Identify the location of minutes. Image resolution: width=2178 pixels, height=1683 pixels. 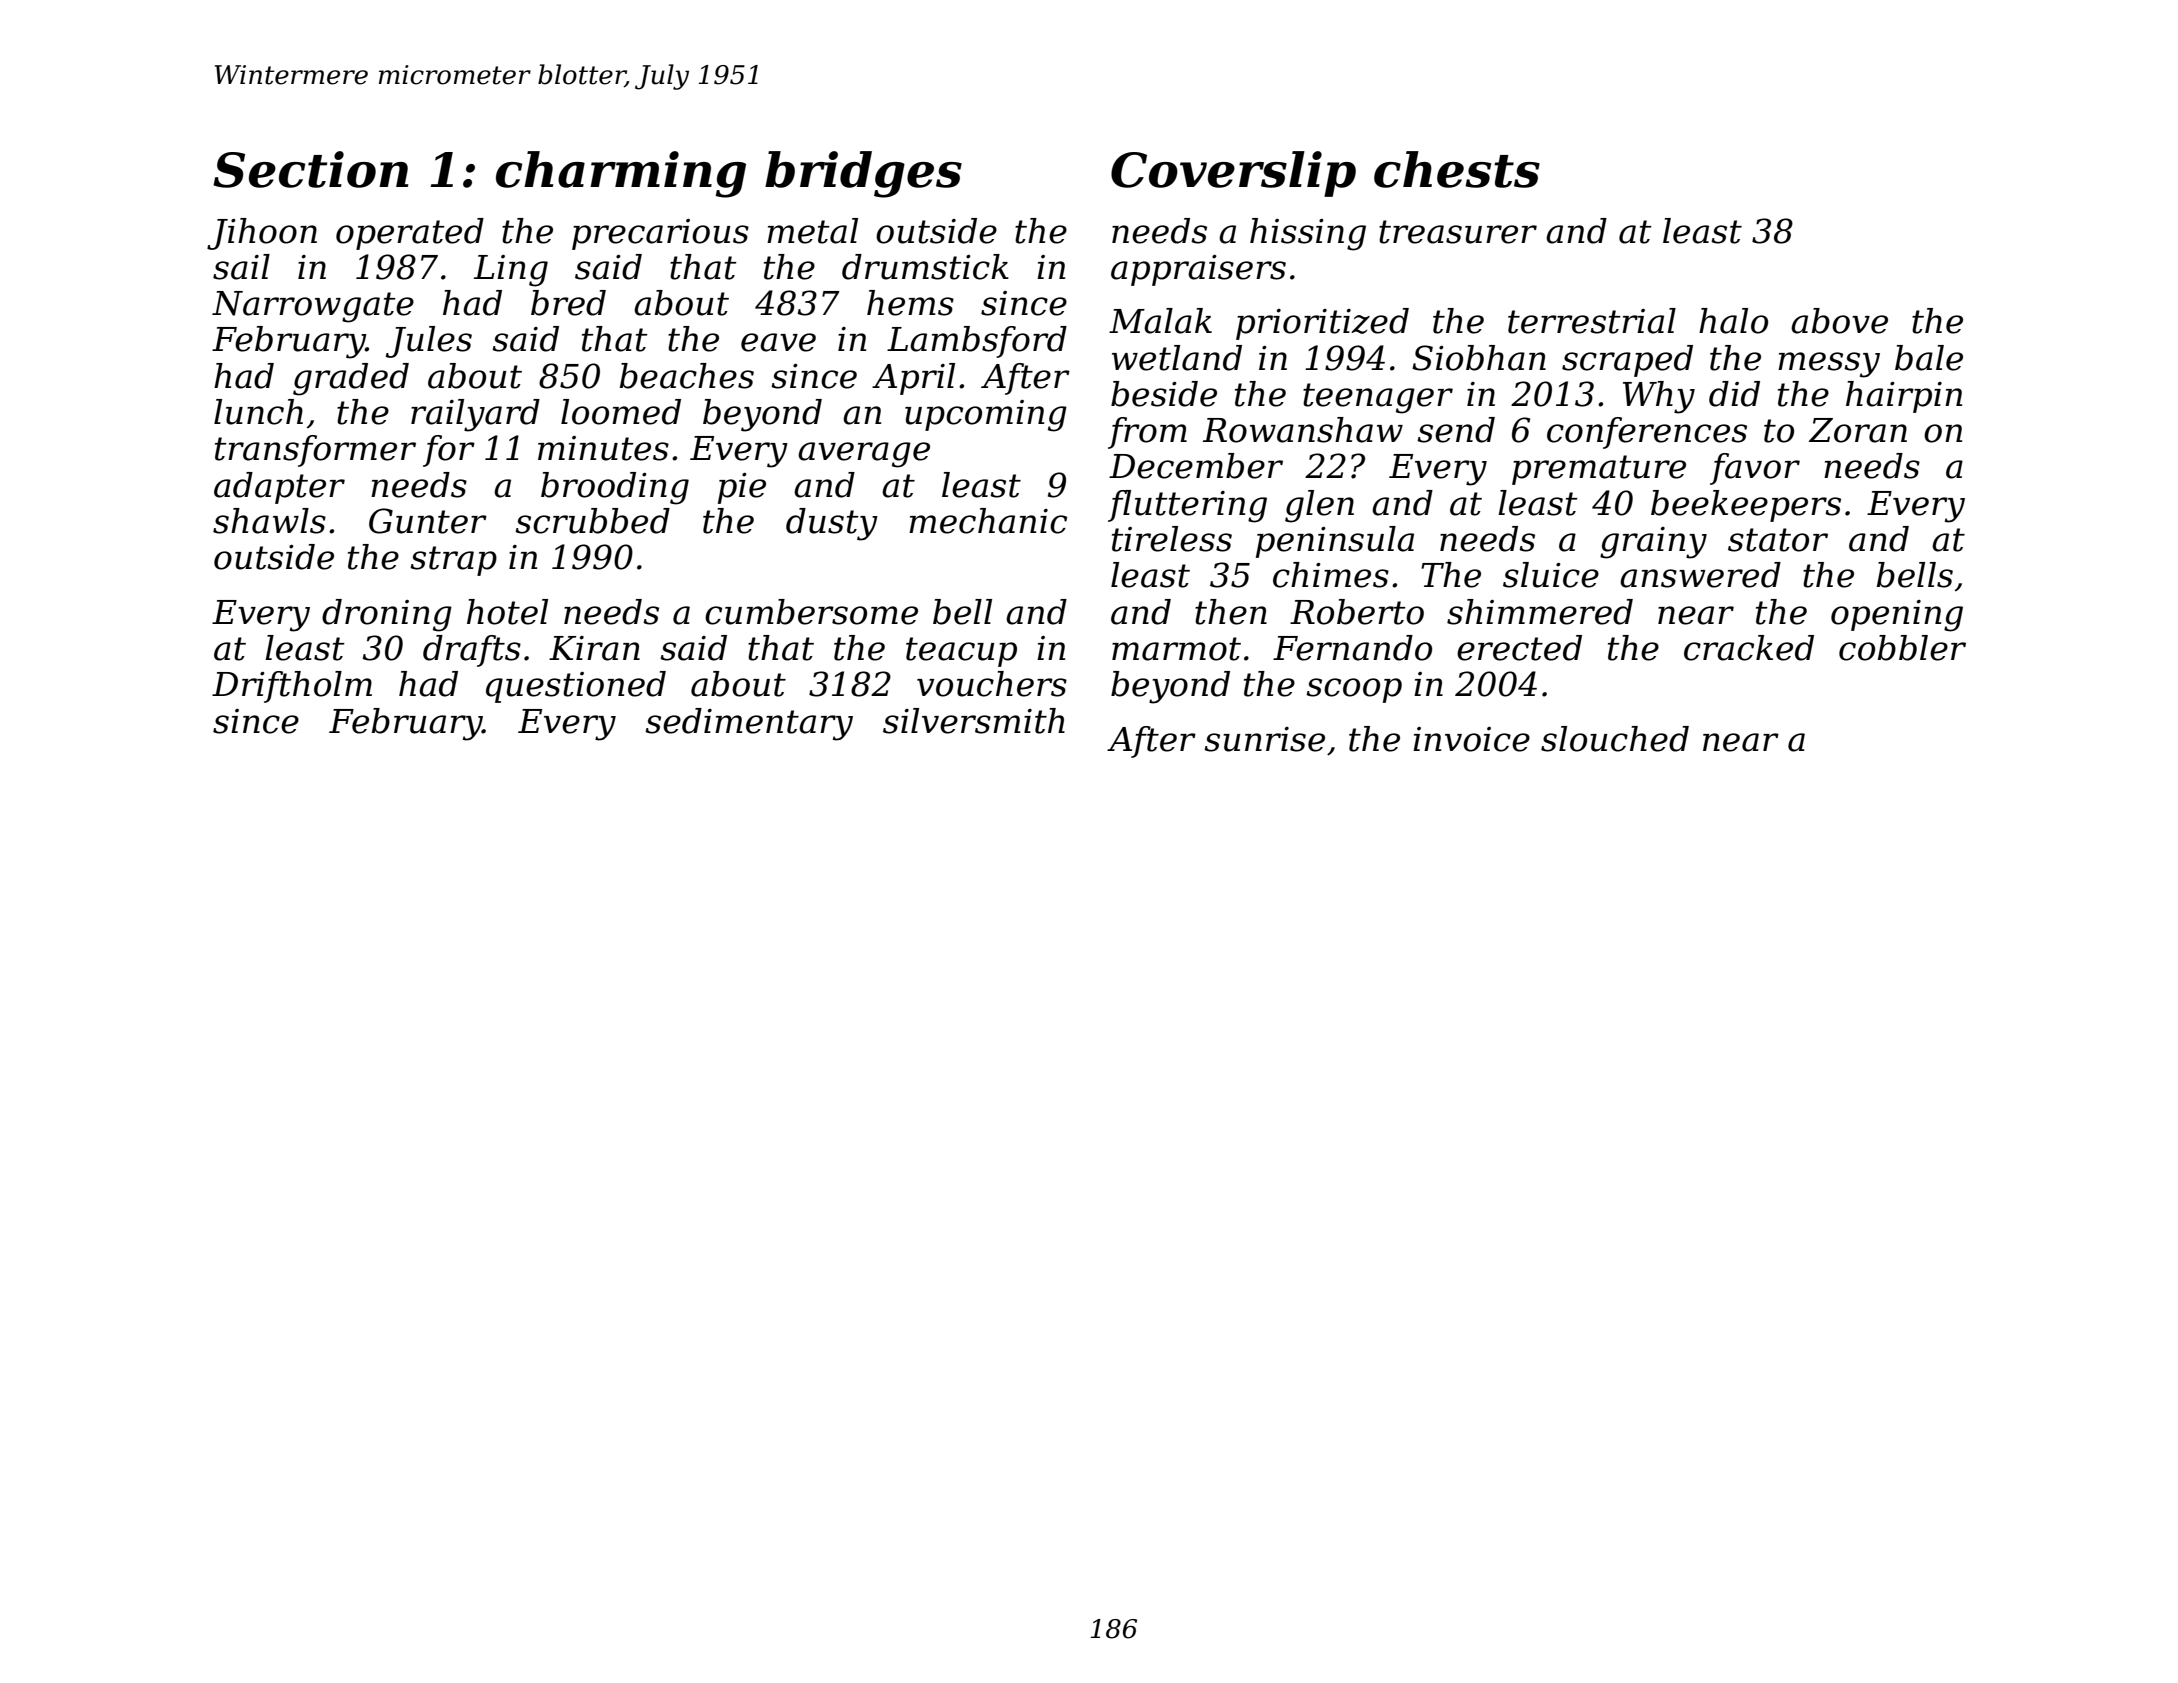
(603, 448).
